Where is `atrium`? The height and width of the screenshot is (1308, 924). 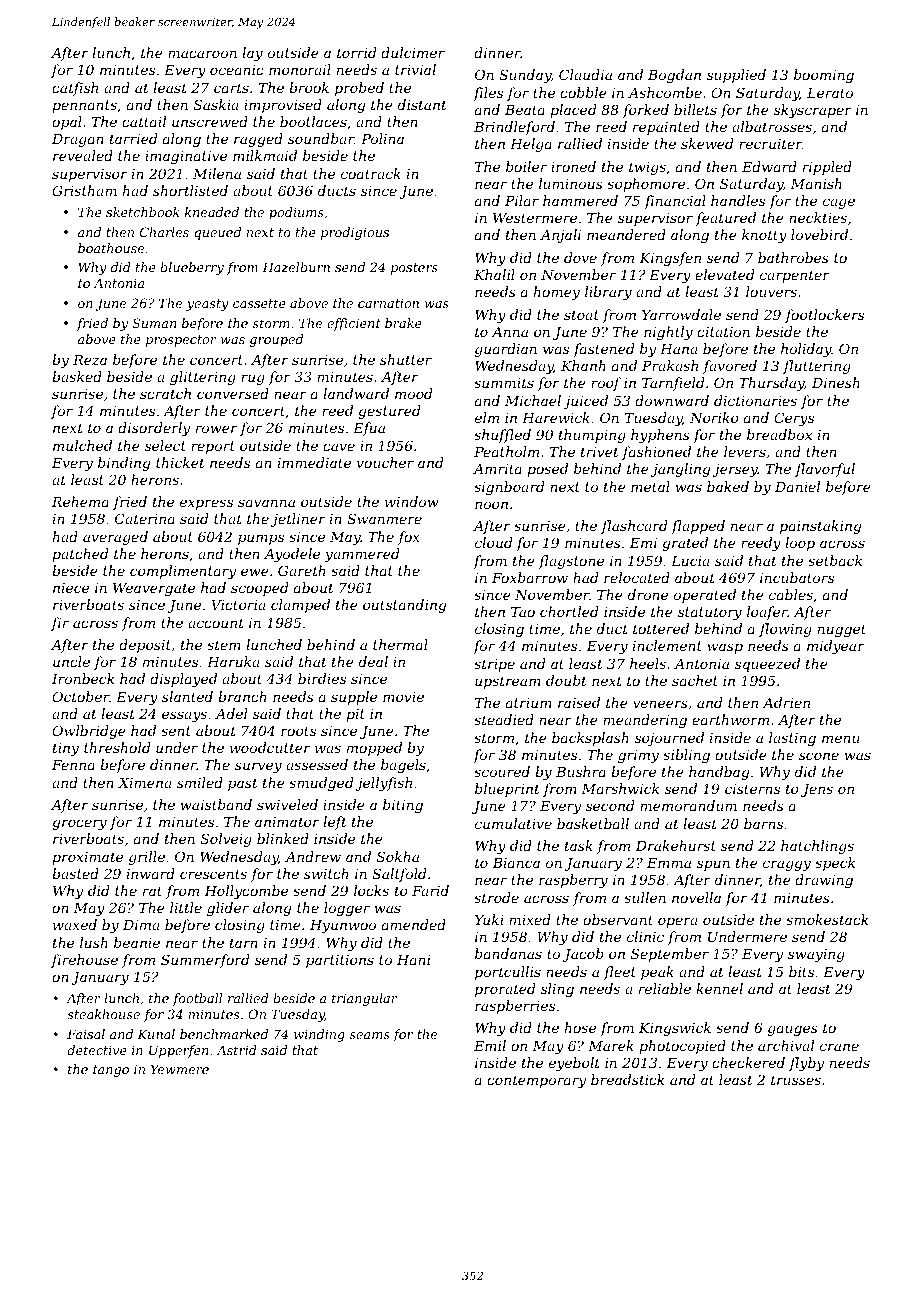 atrium is located at coordinates (529, 703).
